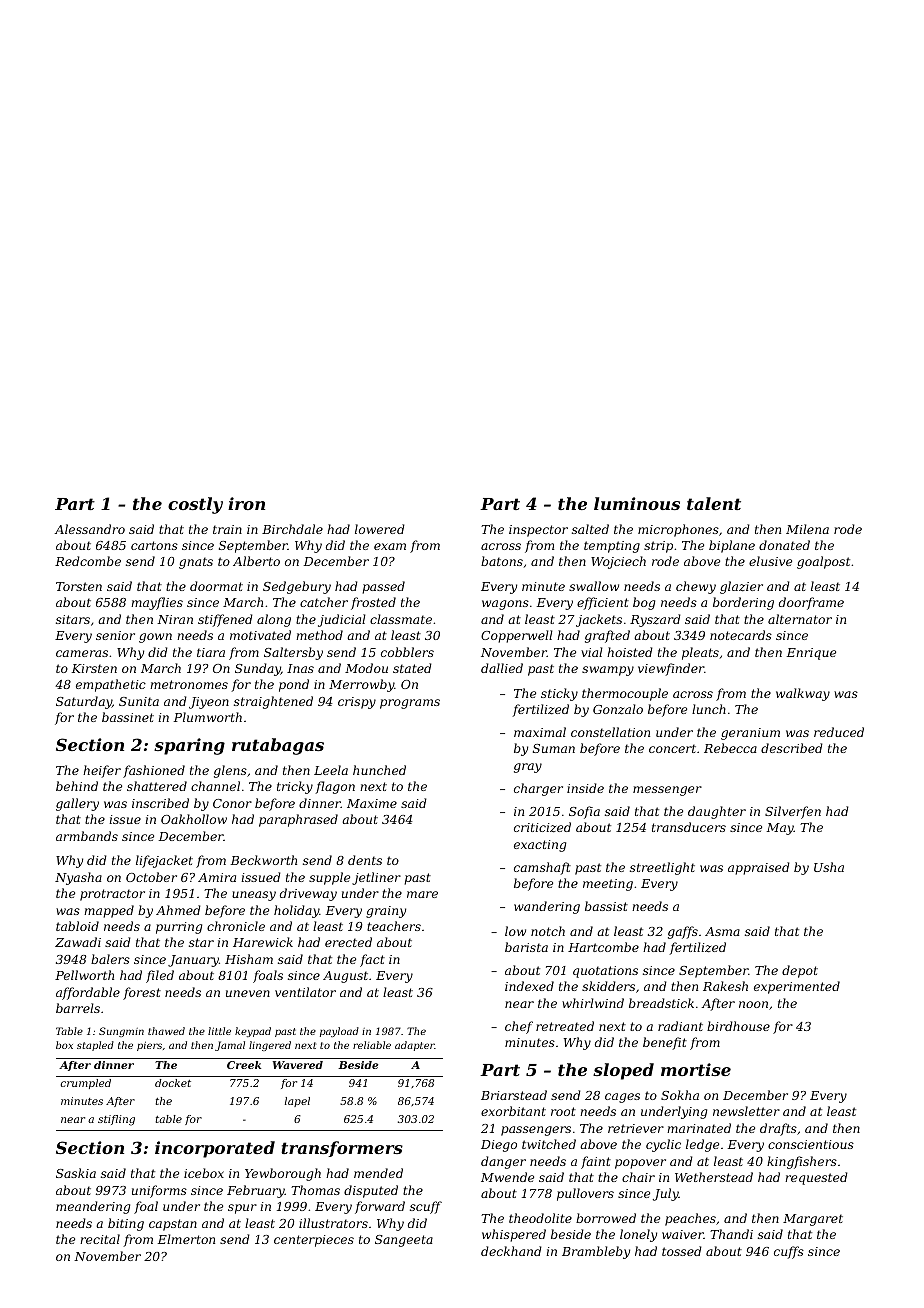  Describe the element at coordinates (298, 820) in the screenshot. I see `paraphrased` at that location.
